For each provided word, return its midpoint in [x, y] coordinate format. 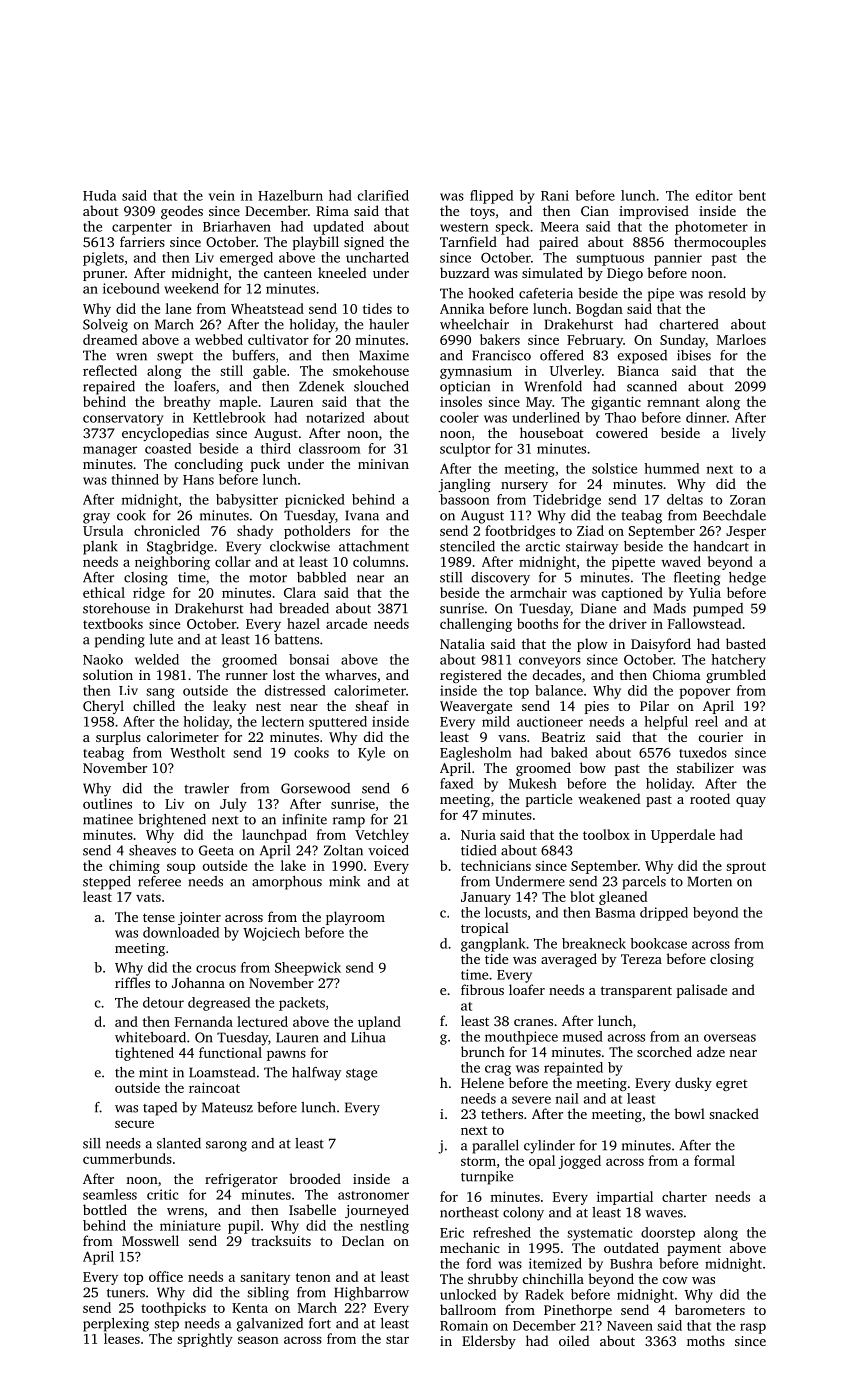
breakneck [594, 943]
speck [512, 228]
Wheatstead [267, 308]
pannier [678, 259]
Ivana [362, 515]
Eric [452, 1232]
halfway [316, 1074]
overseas [730, 1038]
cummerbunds [127, 1158]
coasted [168, 448]
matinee [108, 819]
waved [681, 561]
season [258, 1340]
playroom [355, 918]
